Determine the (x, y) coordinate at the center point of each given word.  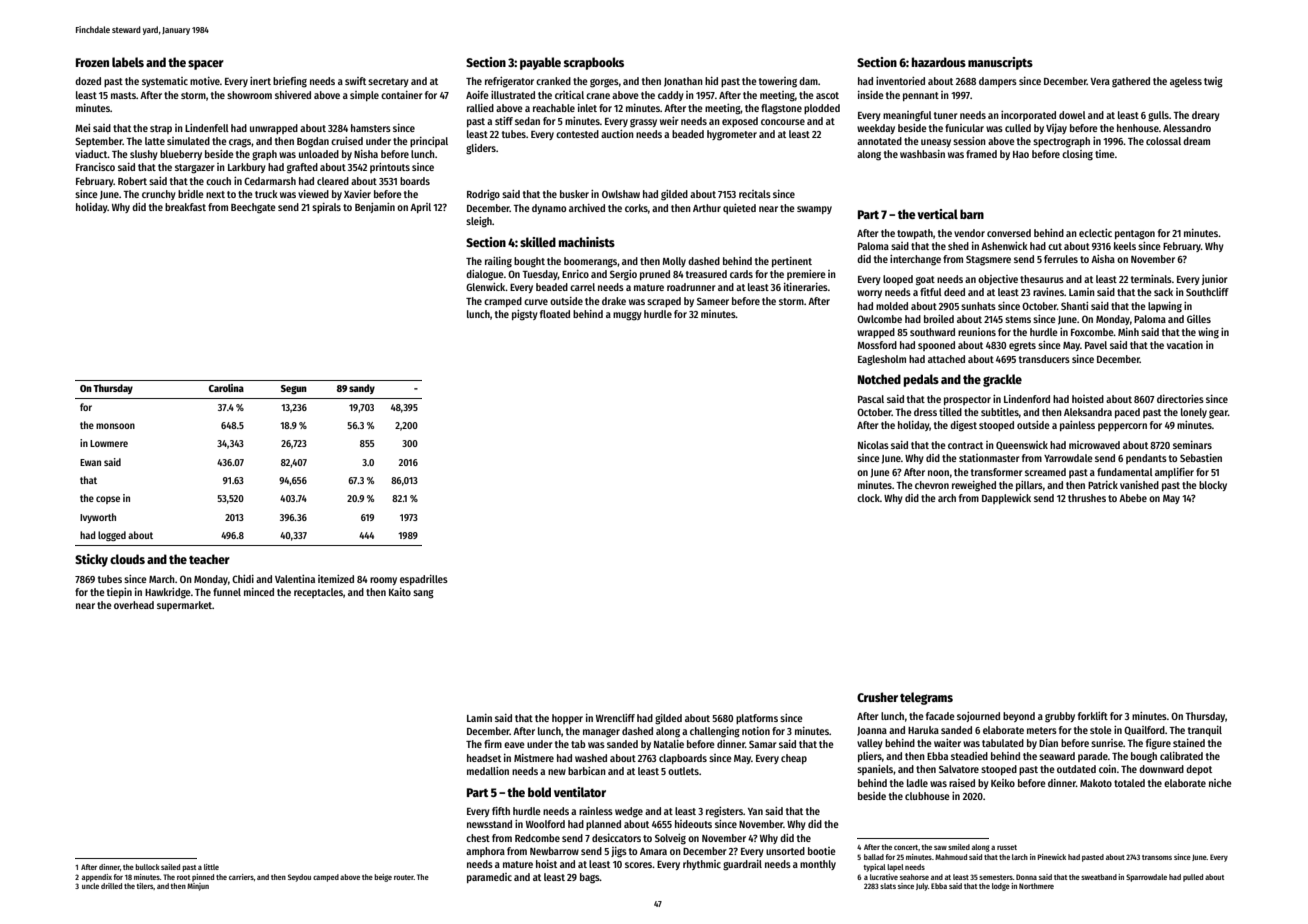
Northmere (1036, 886)
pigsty (525, 315)
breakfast (185, 207)
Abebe (1133, 498)
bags (590, 878)
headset (484, 758)
